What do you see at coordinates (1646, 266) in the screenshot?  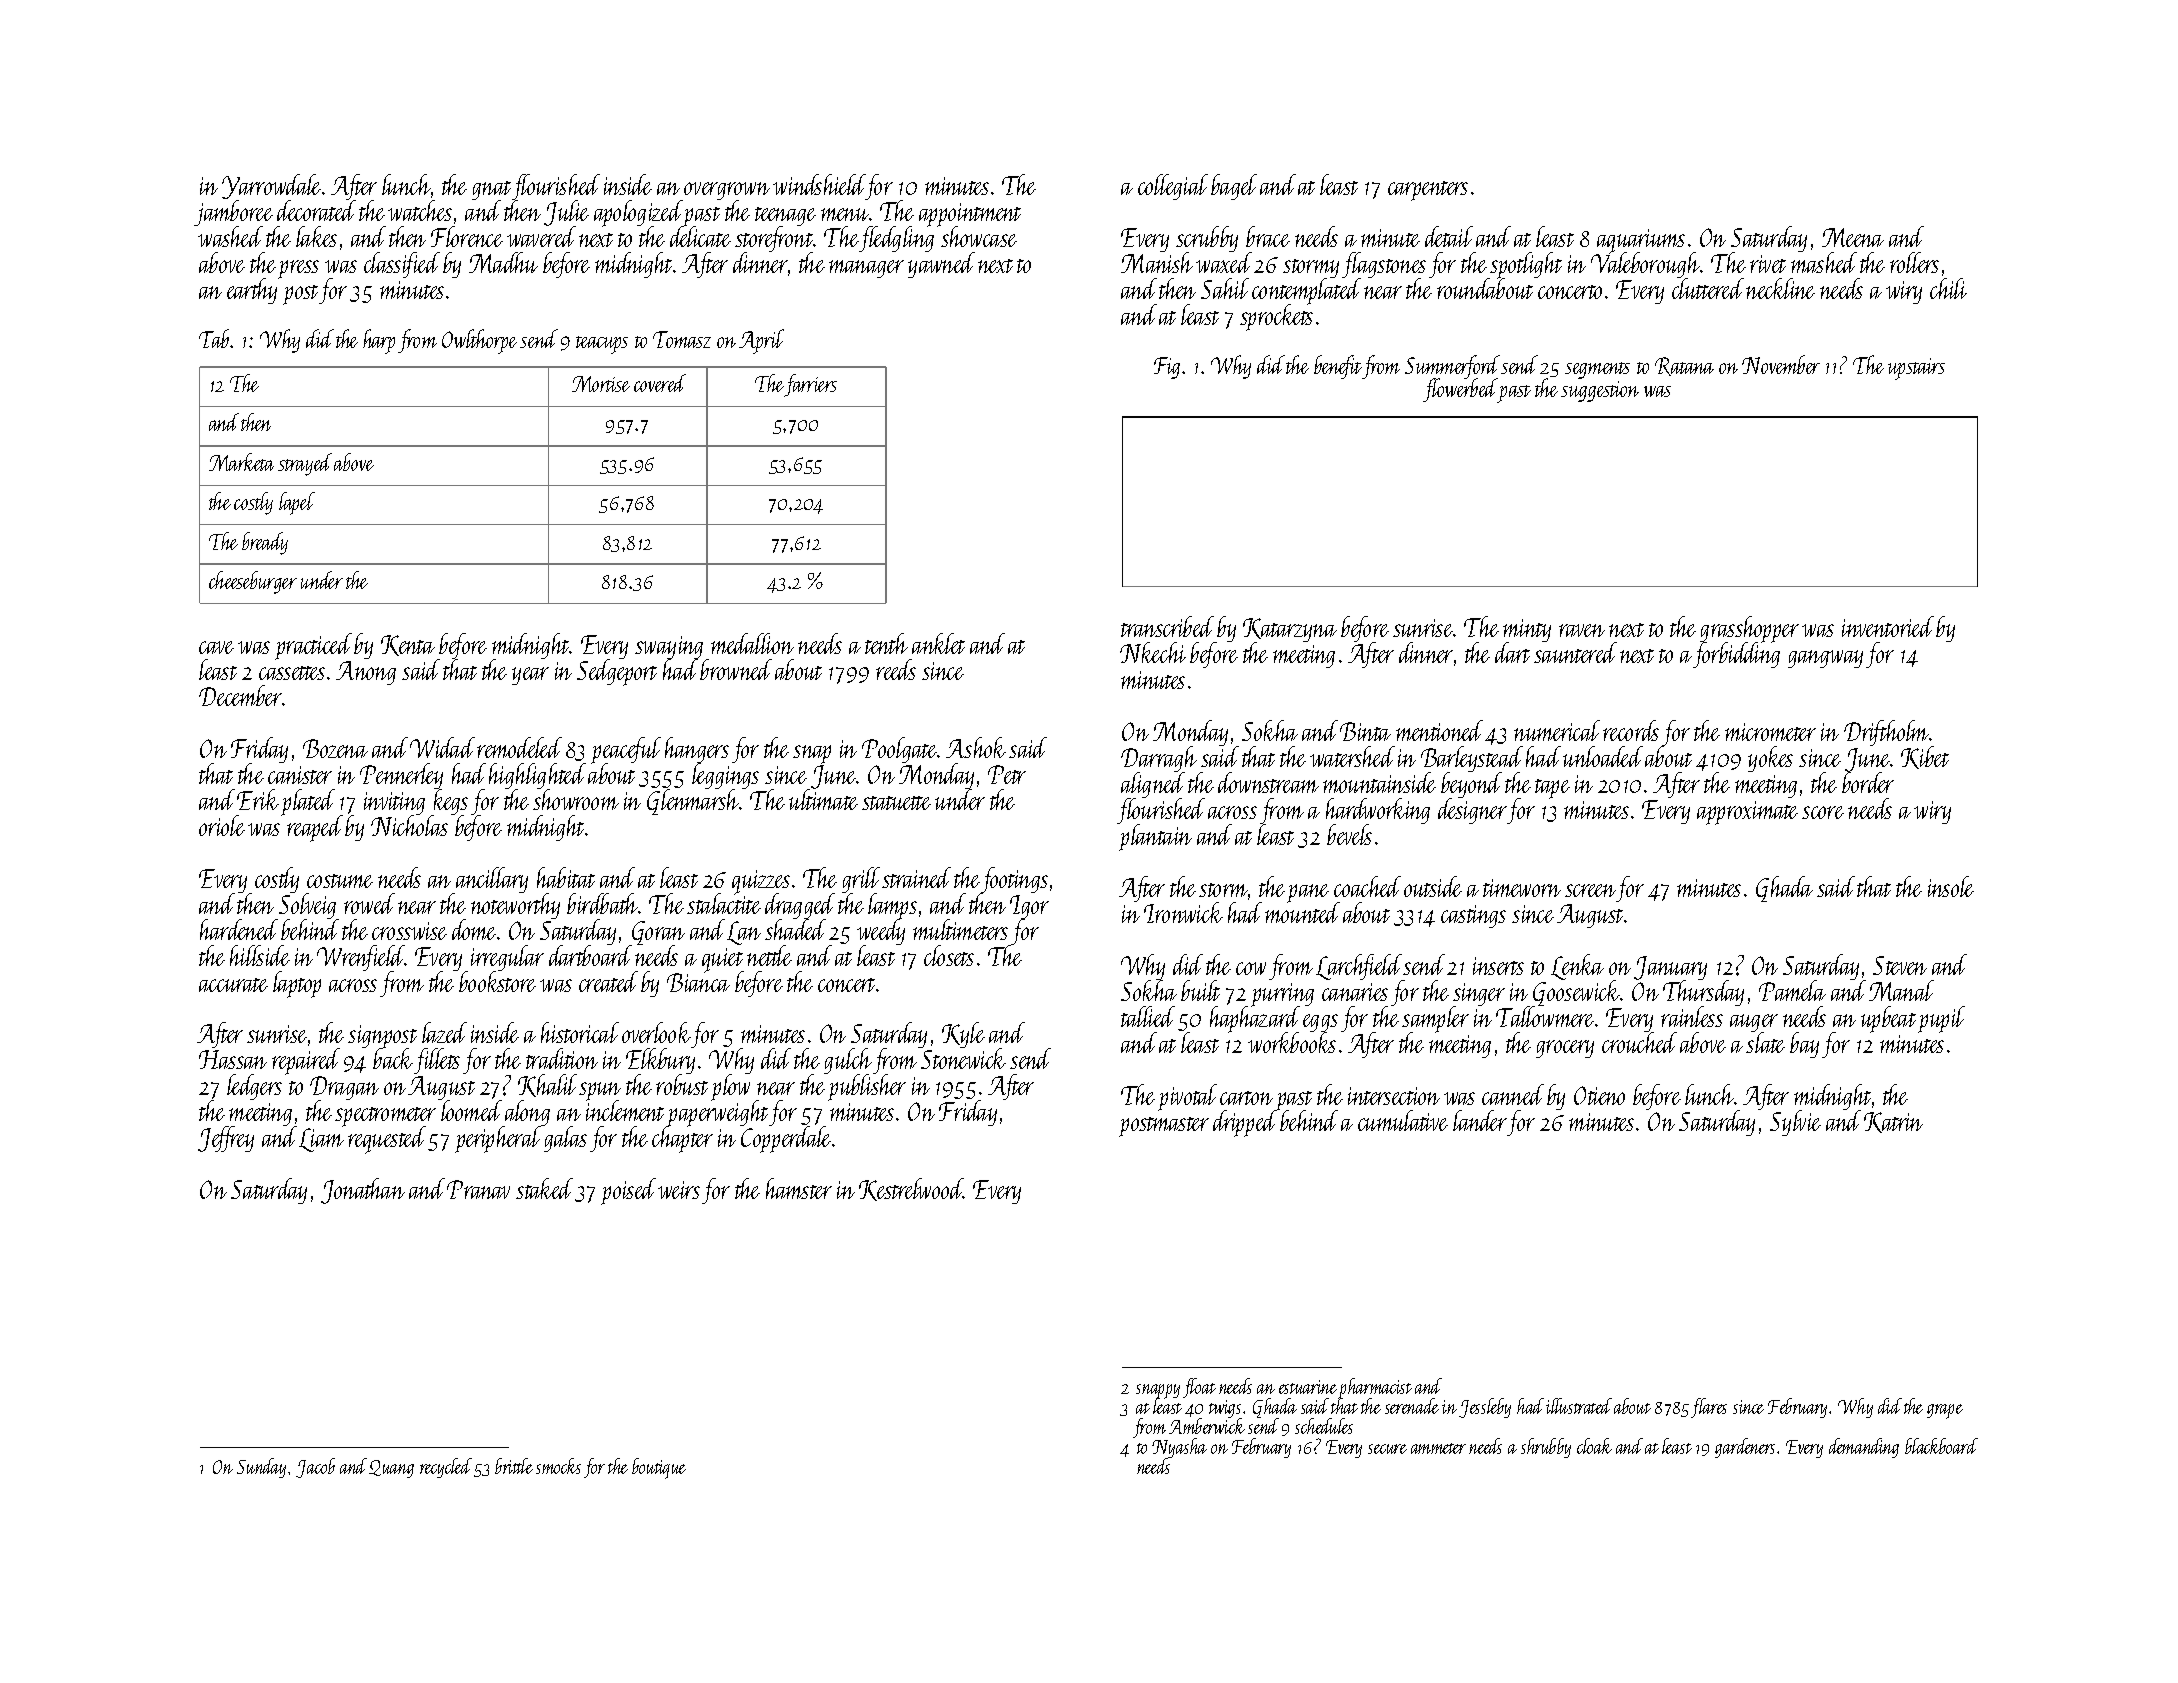 I see `Valeborough` at bounding box center [1646, 266].
